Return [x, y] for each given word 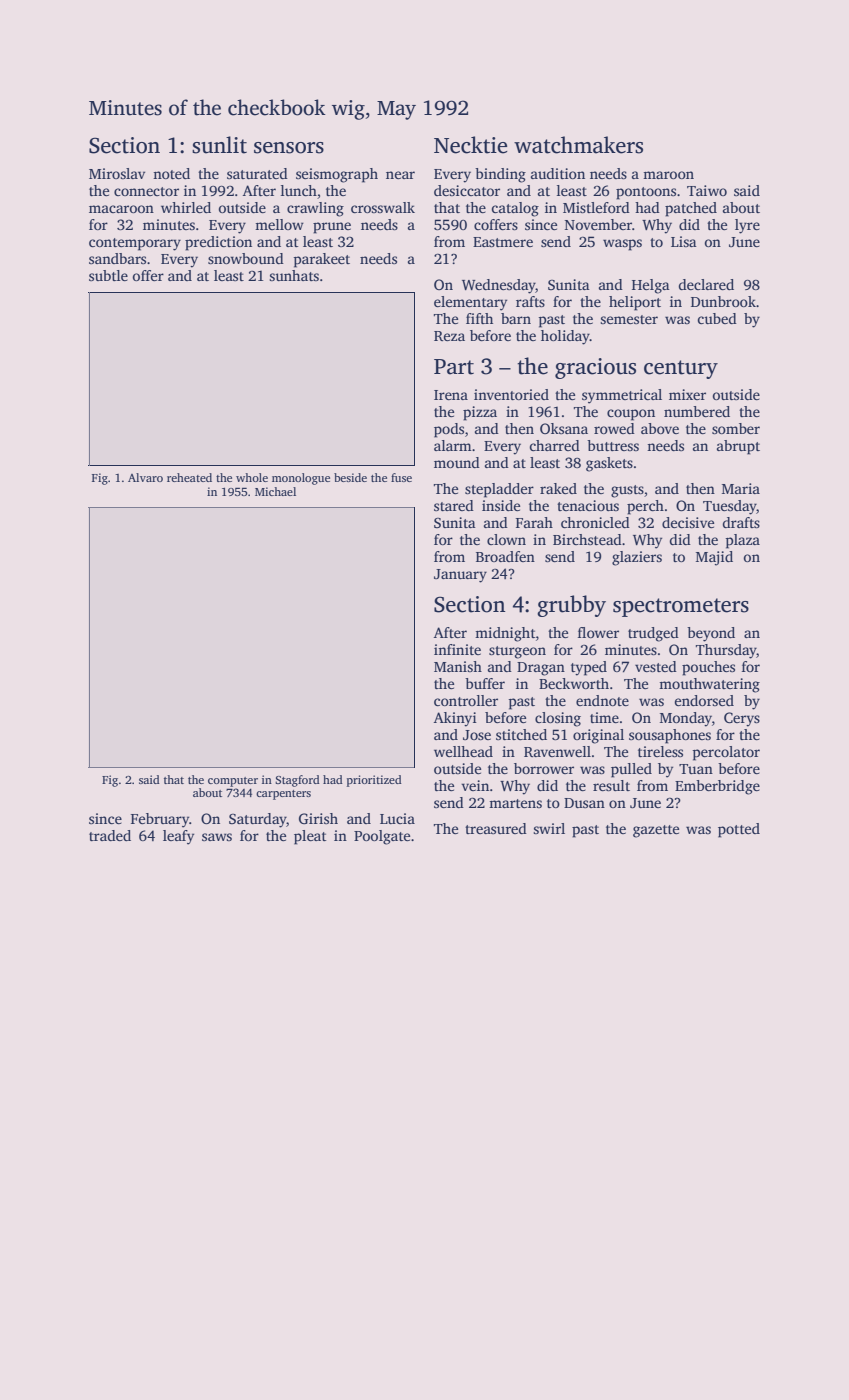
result [611, 785]
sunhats [294, 275]
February [160, 820]
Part [454, 367]
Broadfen [505, 556]
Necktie [470, 145]
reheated [189, 477]
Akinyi [455, 719]
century [681, 369]
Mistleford [596, 207]
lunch [299, 190]
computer [233, 782]
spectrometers [681, 607]
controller [466, 700]
